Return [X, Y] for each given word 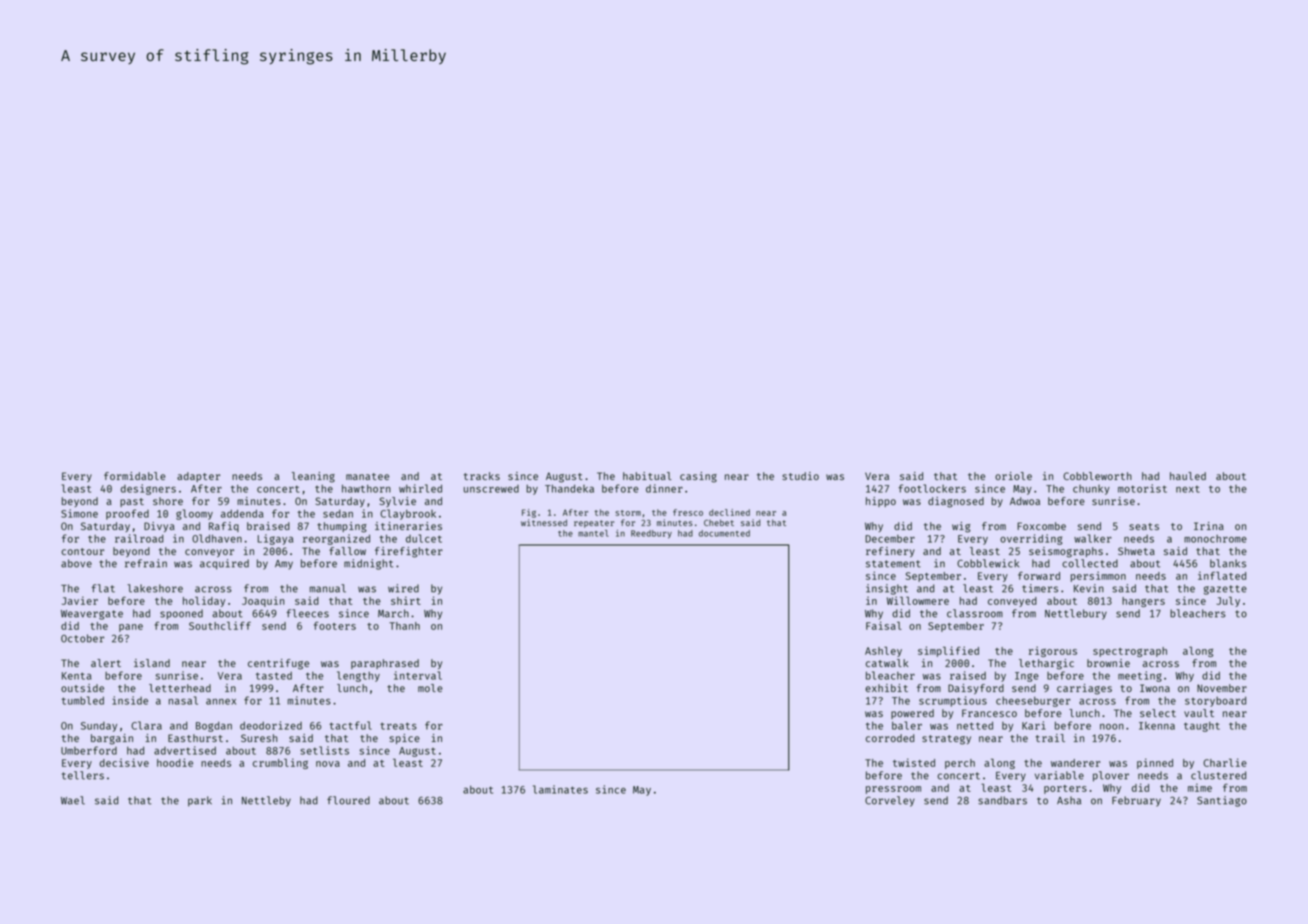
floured [348, 800]
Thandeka [569, 488]
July [1228, 601]
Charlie [1225, 762]
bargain [112, 739]
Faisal [884, 625]
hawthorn [366, 488]
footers [335, 625]
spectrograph [1130, 652]
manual [328, 588]
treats [398, 726]
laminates [560, 789]
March [393, 613]
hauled [1188, 476]
